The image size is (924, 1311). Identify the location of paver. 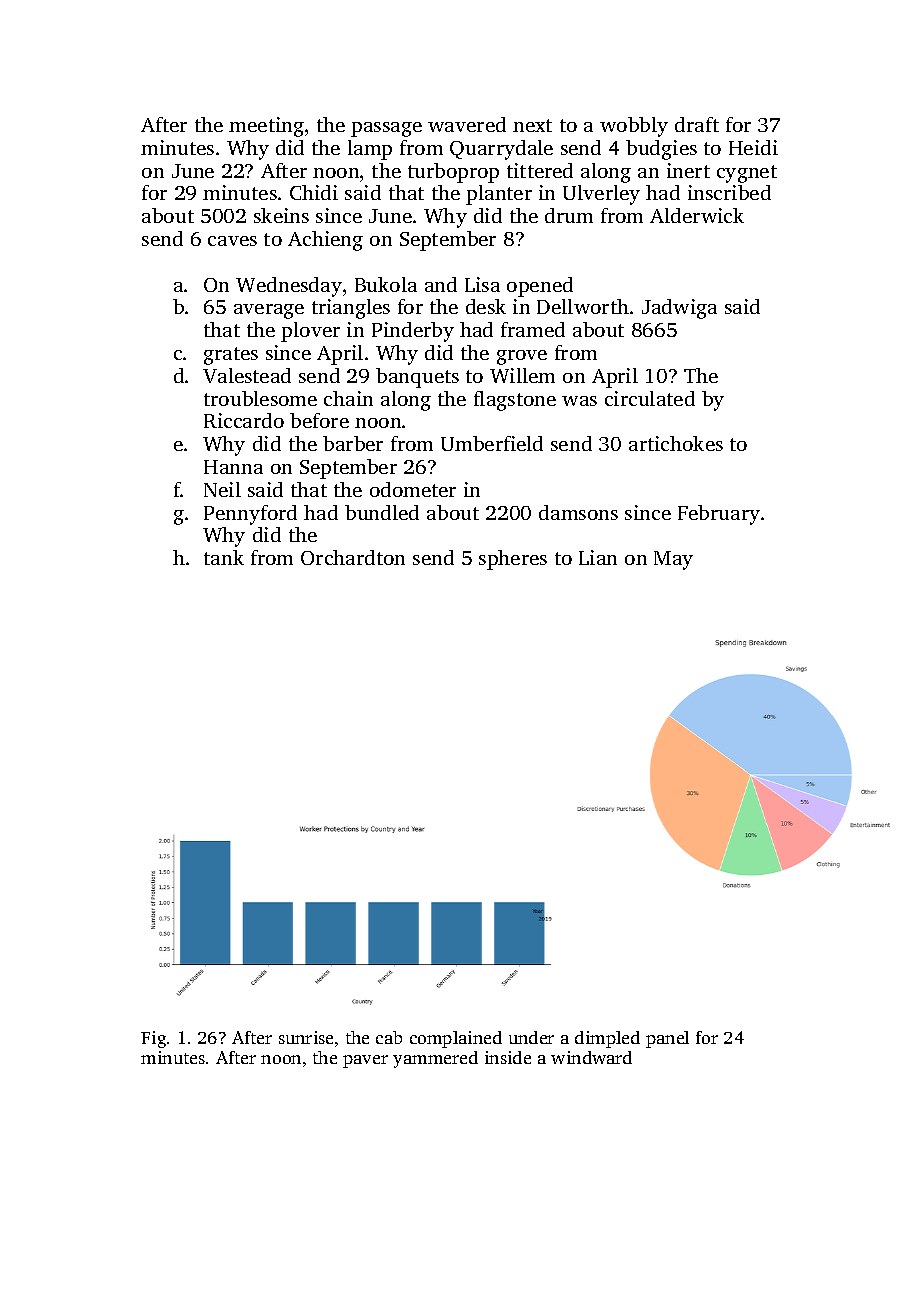
(365, 1061).
